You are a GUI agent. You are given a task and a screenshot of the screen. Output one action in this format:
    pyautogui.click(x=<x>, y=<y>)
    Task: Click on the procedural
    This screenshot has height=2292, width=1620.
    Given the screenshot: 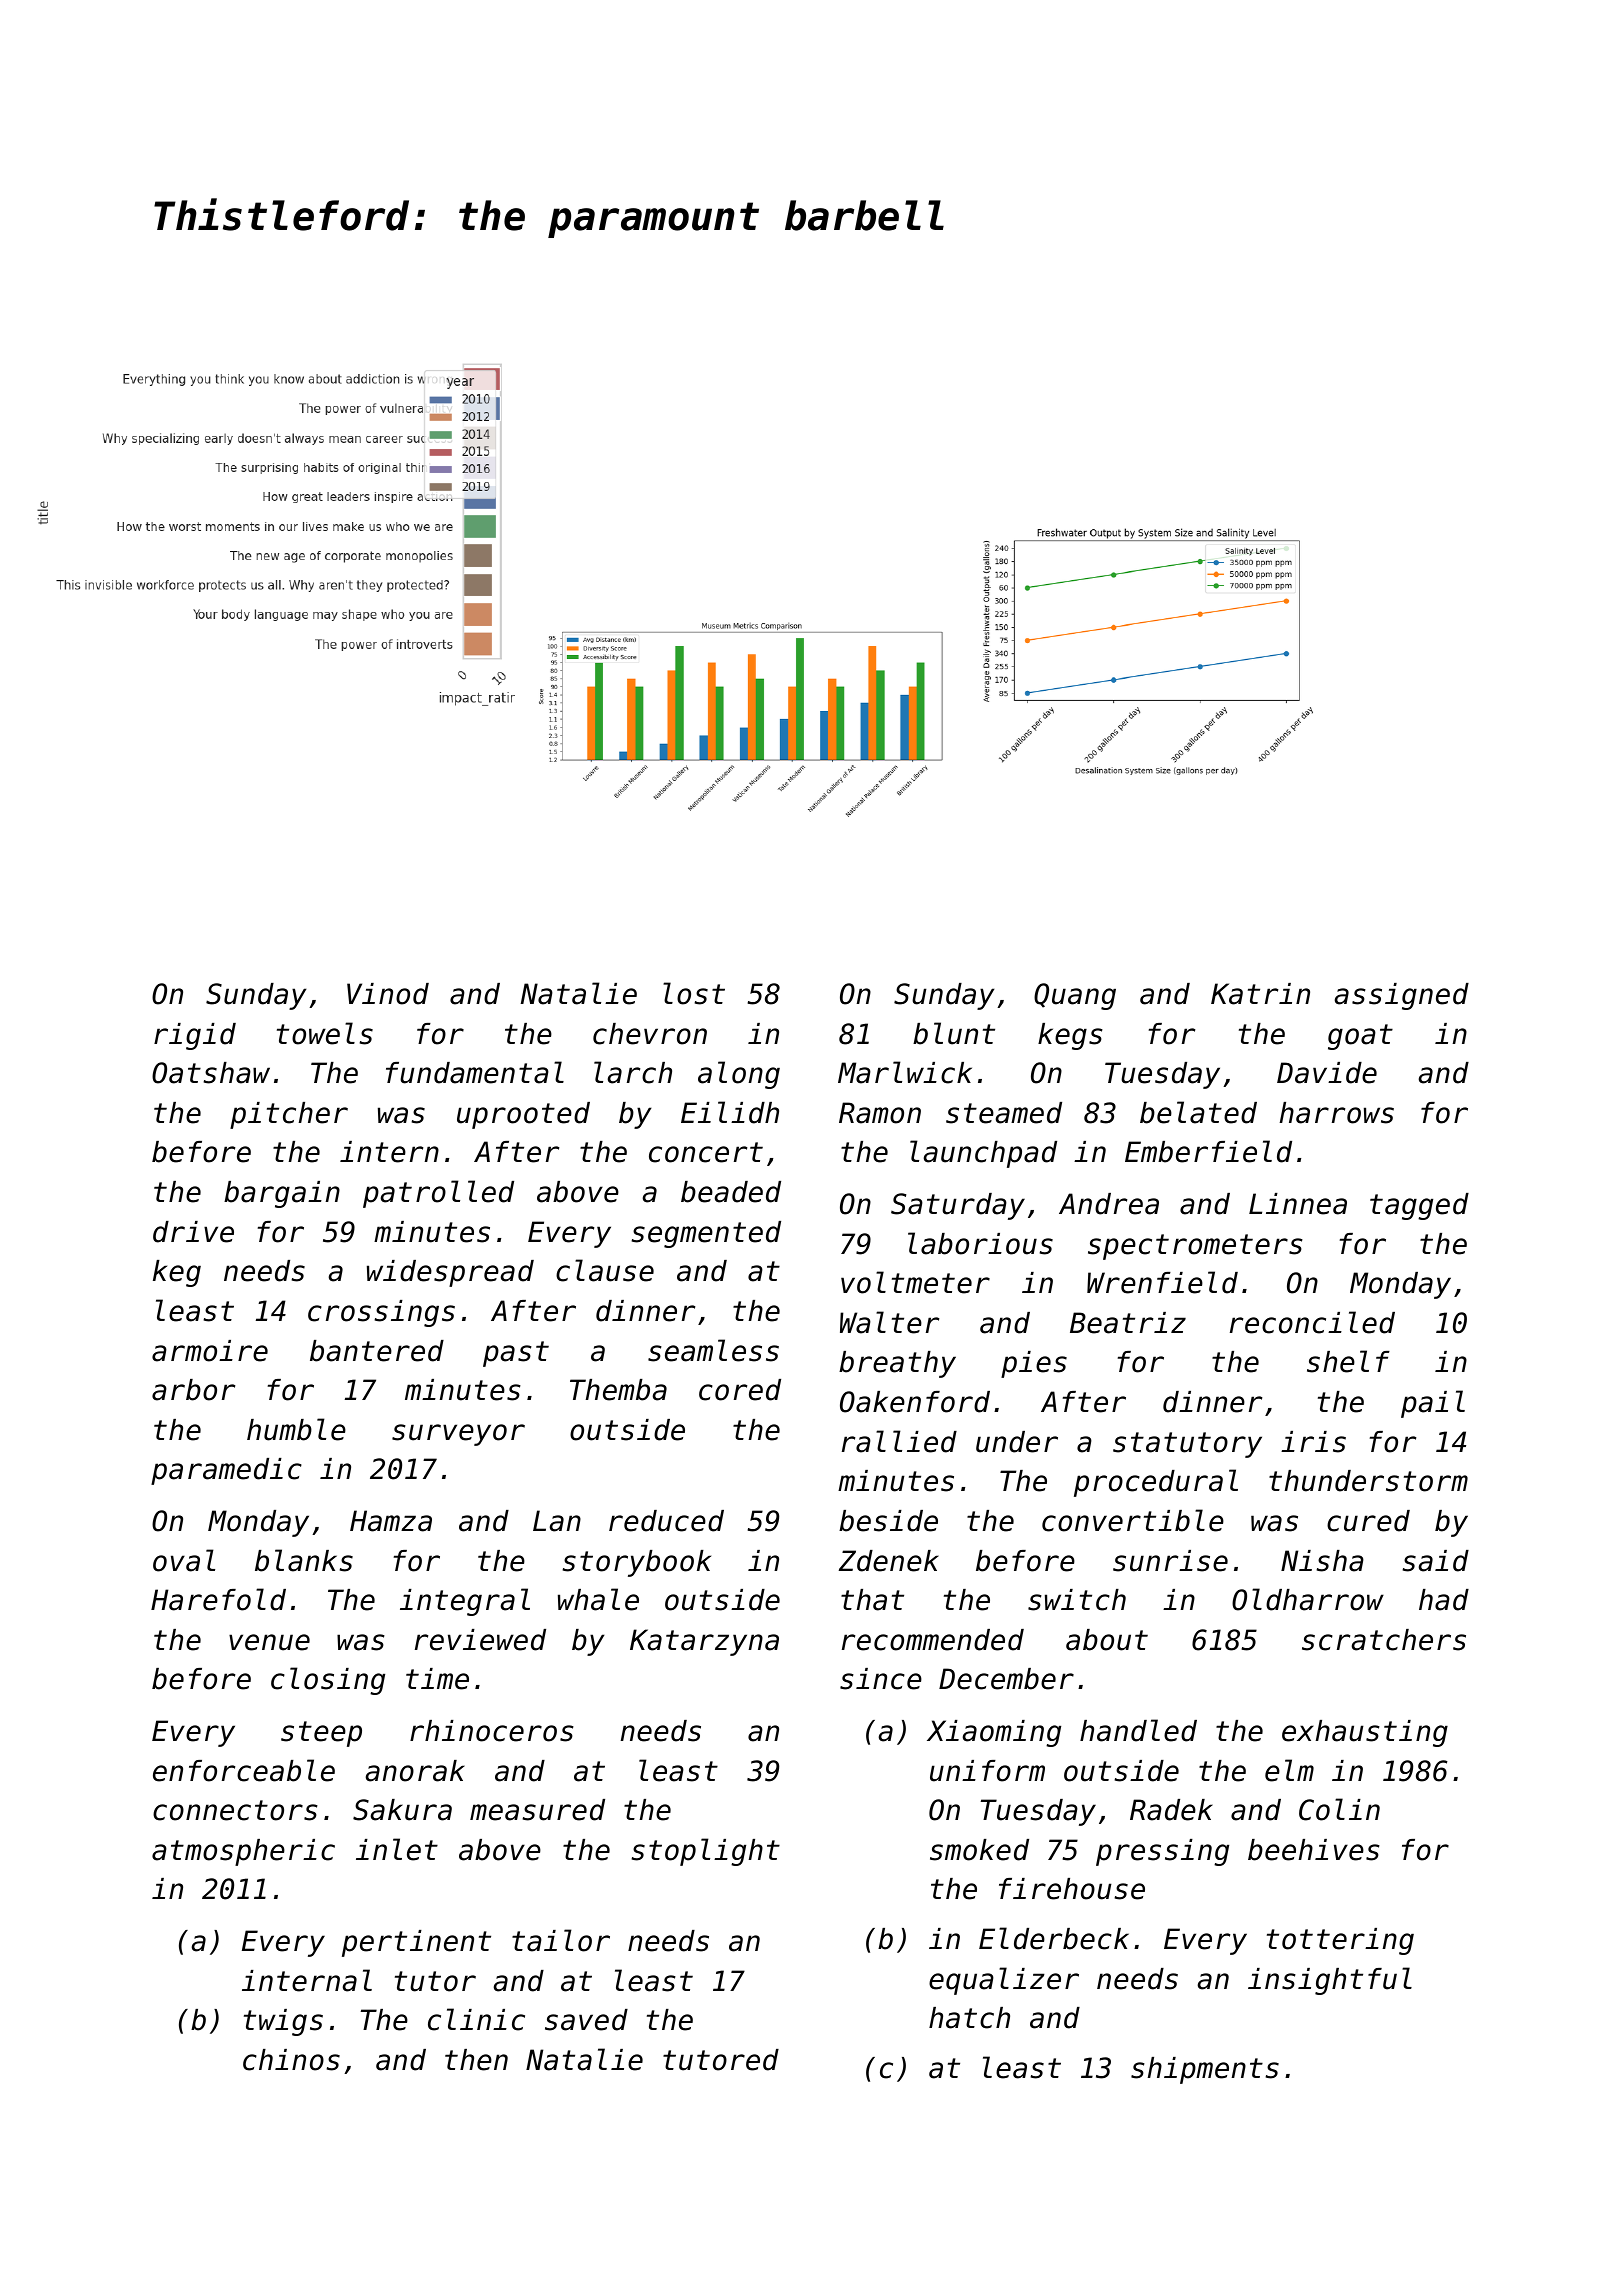 What is the action you would take?
    pyautogui.click(x=1156, y=1483)
